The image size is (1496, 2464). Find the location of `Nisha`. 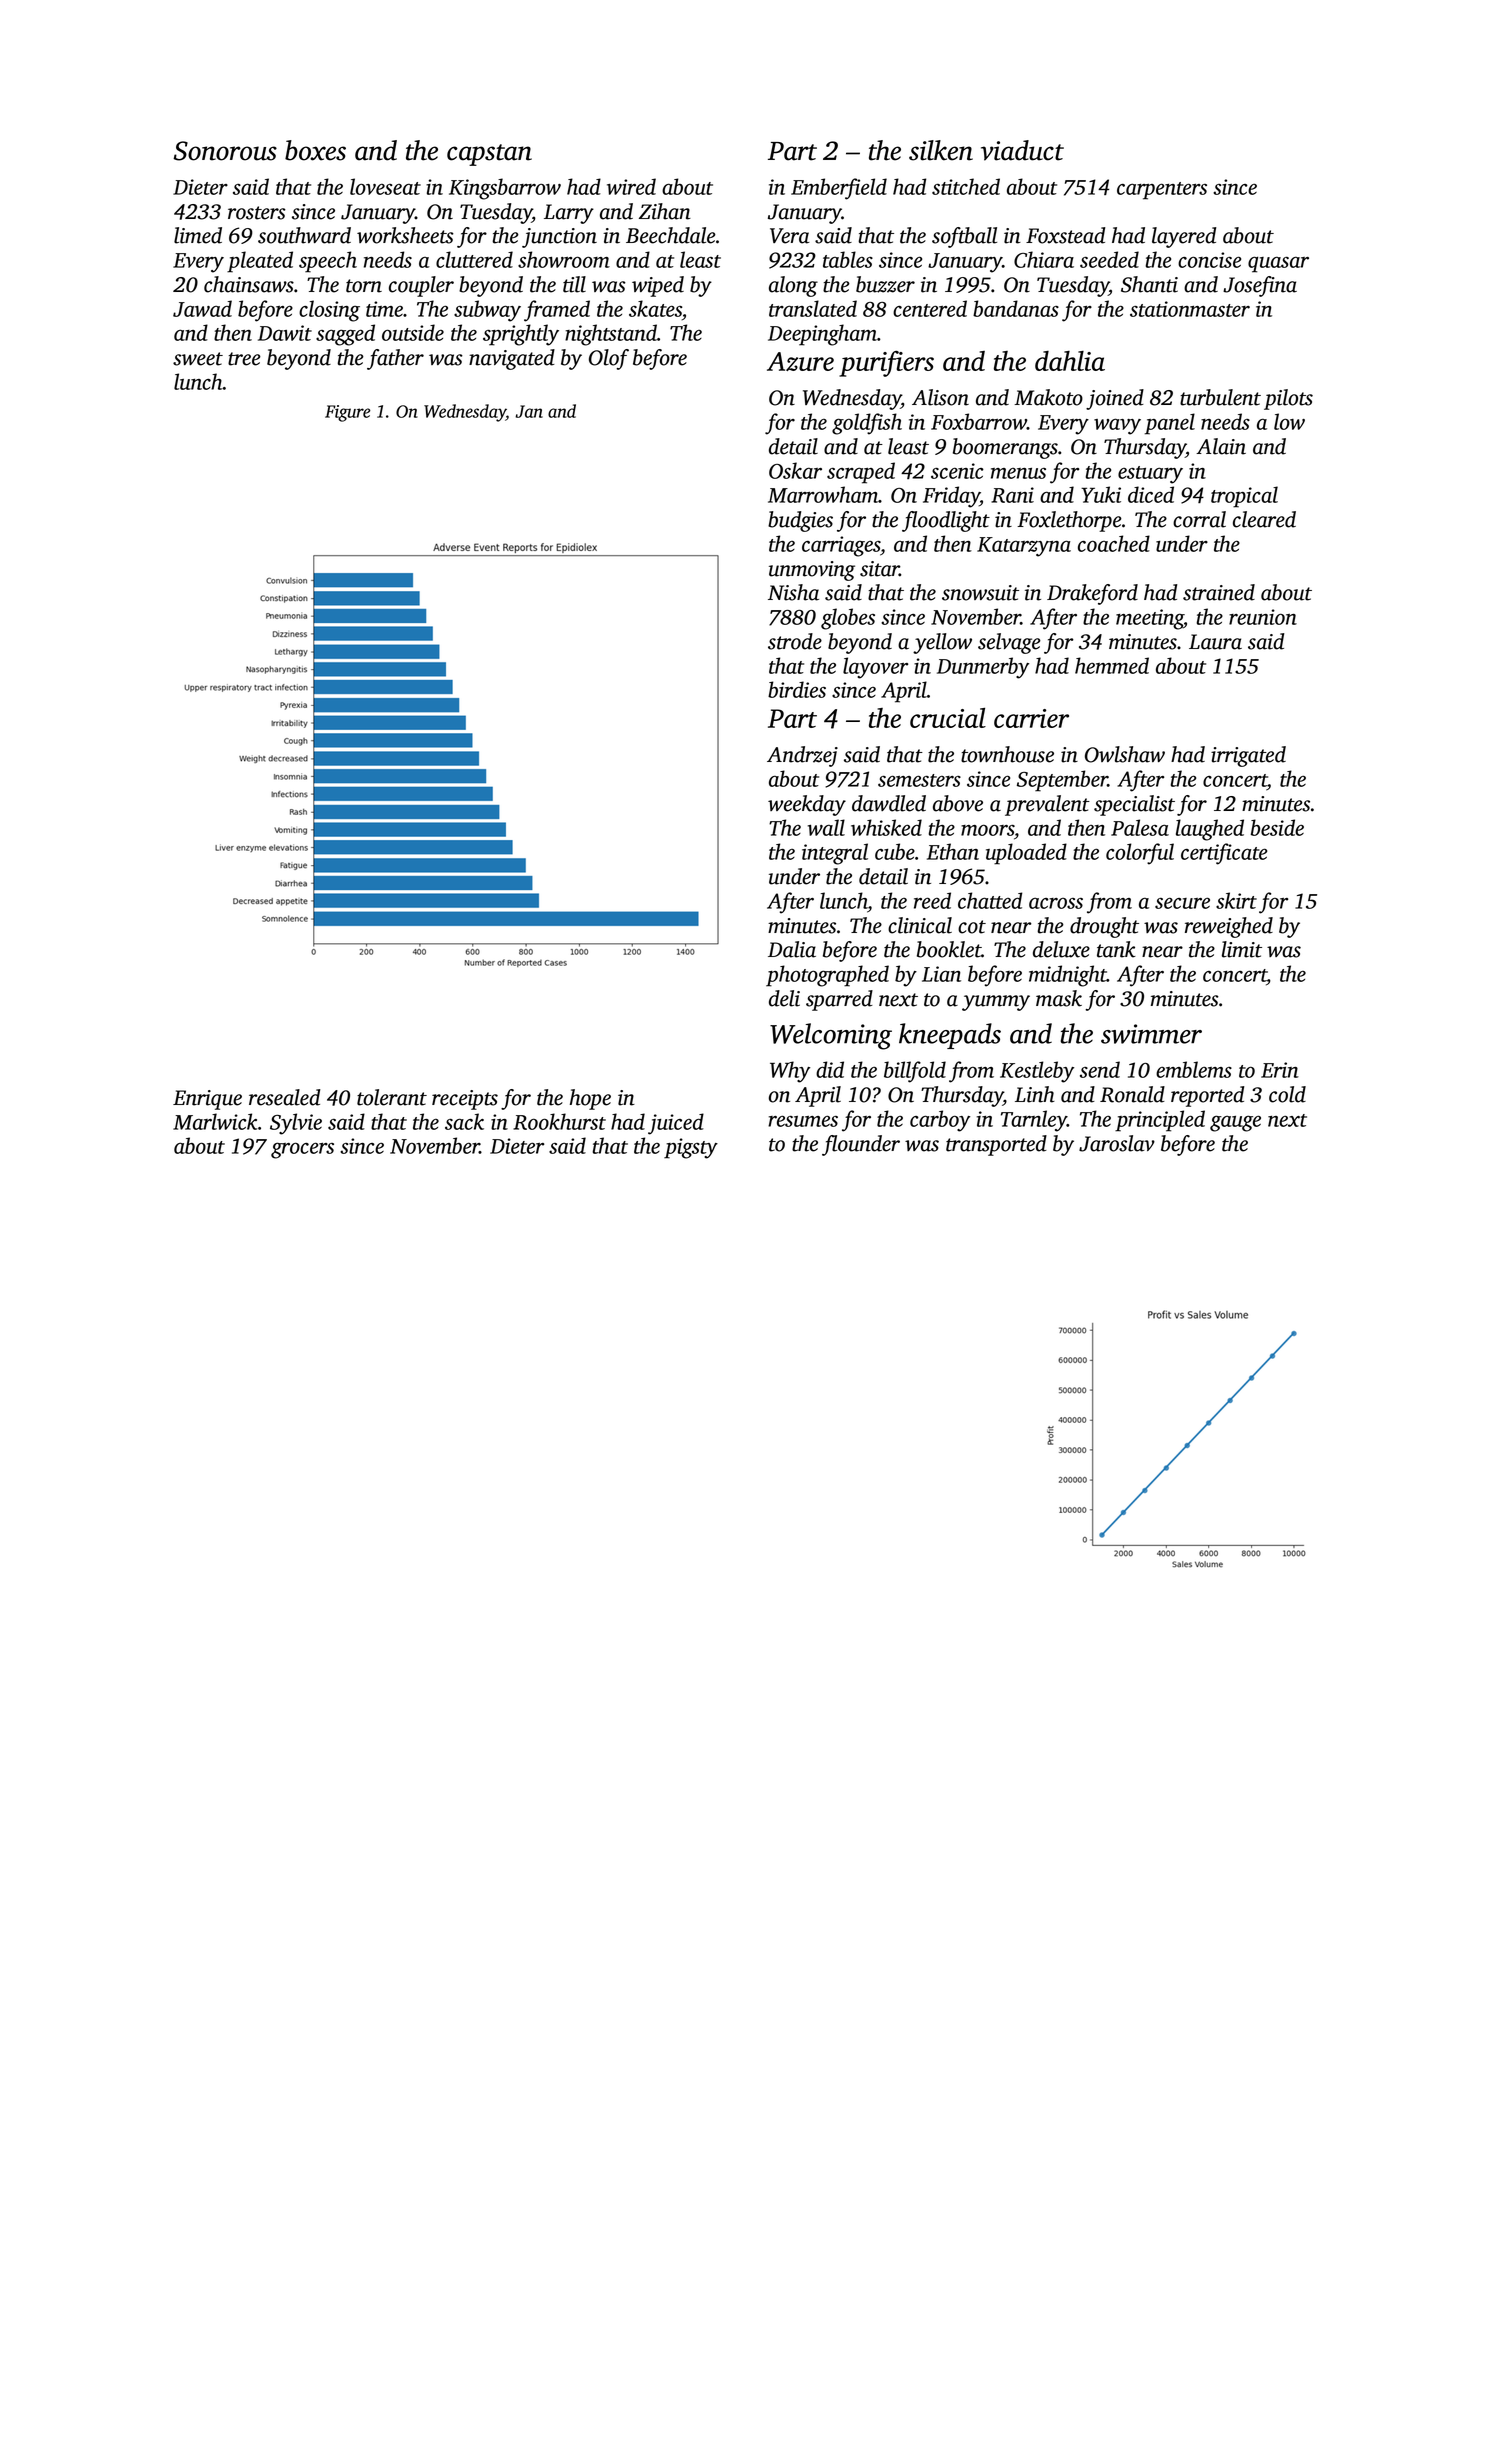

Nisha is located at coordinates (793, 592).
